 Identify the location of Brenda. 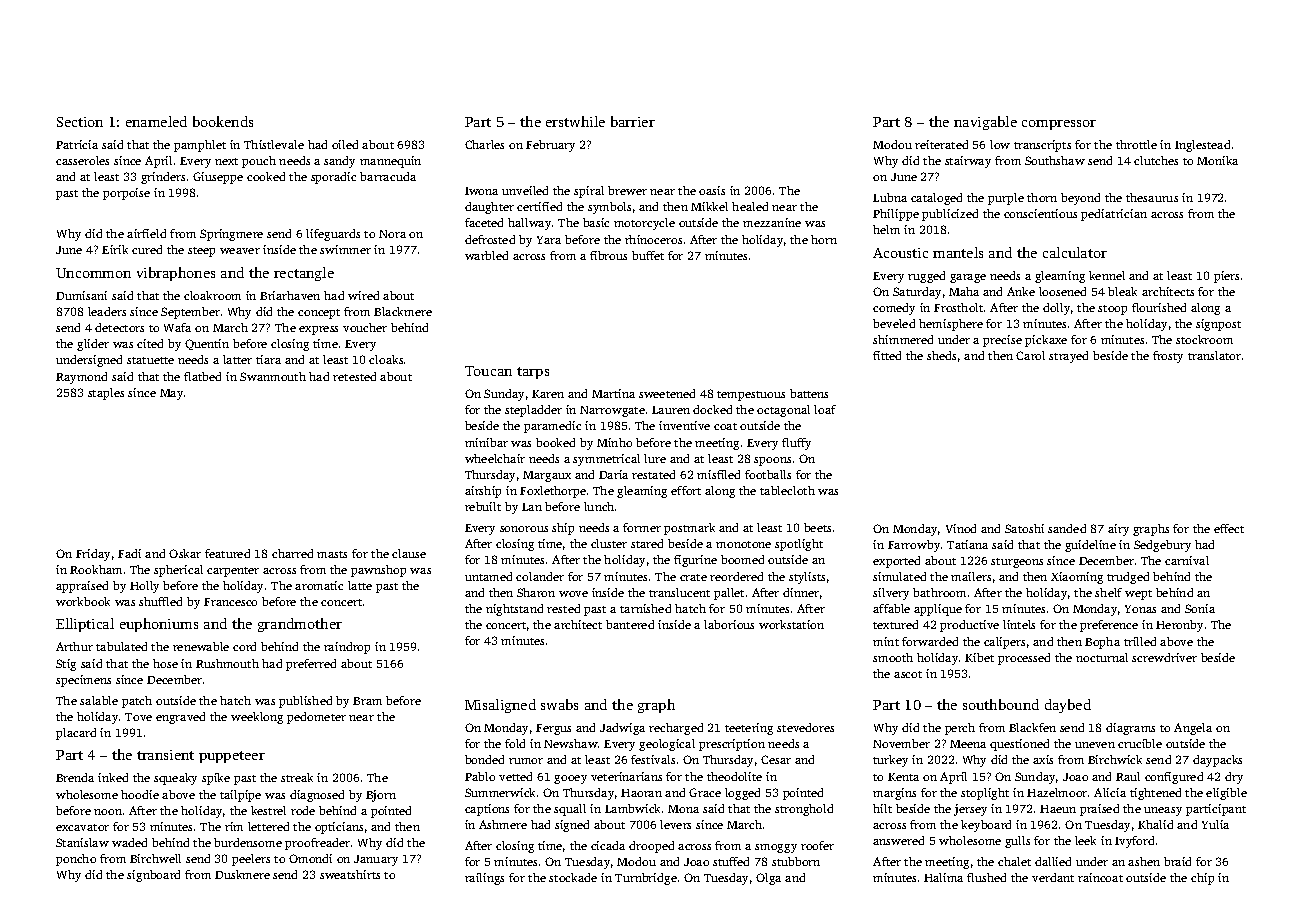
(75, 777).
